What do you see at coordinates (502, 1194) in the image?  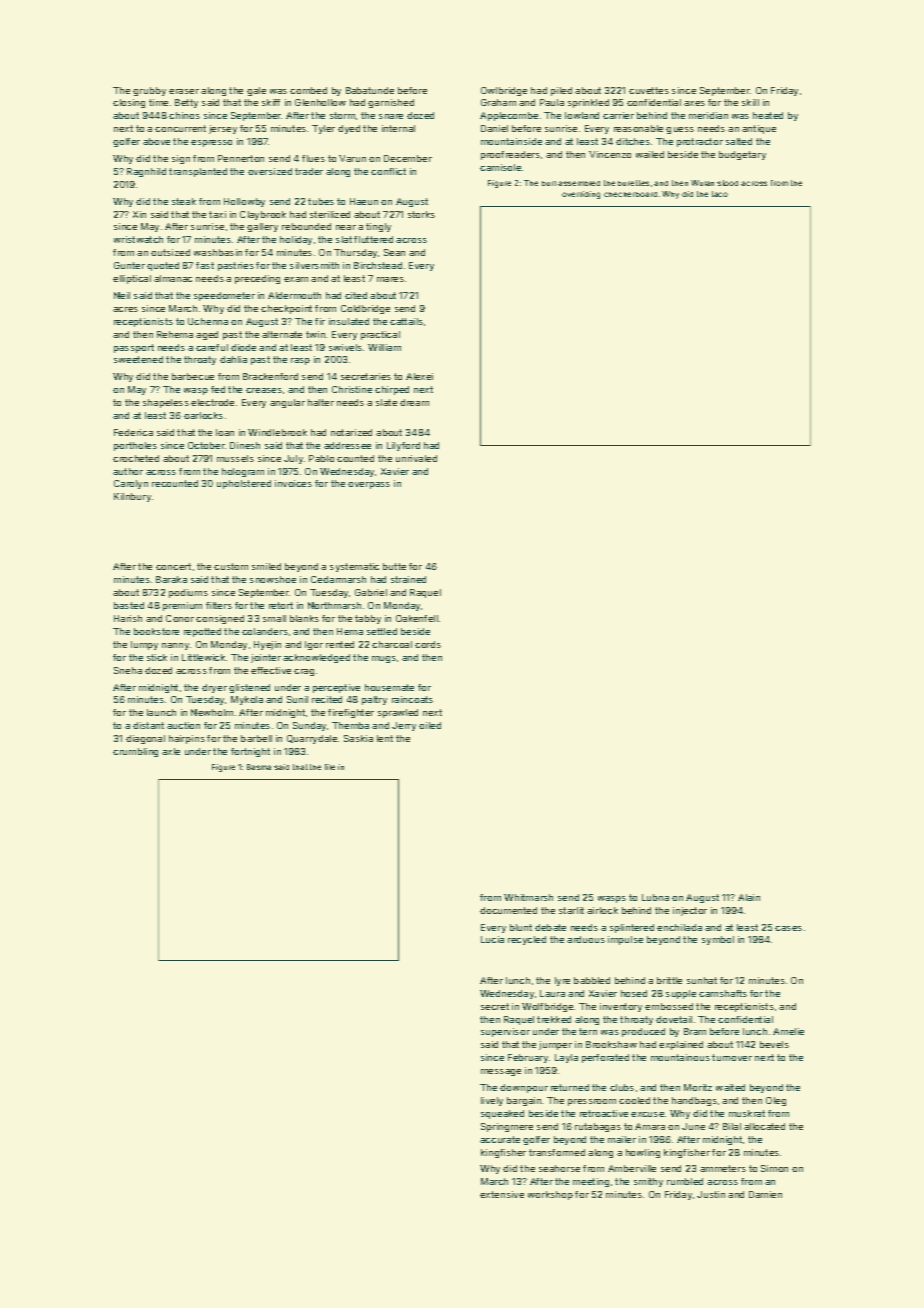 I see `extensive` at bounding box center [502, 1194].
